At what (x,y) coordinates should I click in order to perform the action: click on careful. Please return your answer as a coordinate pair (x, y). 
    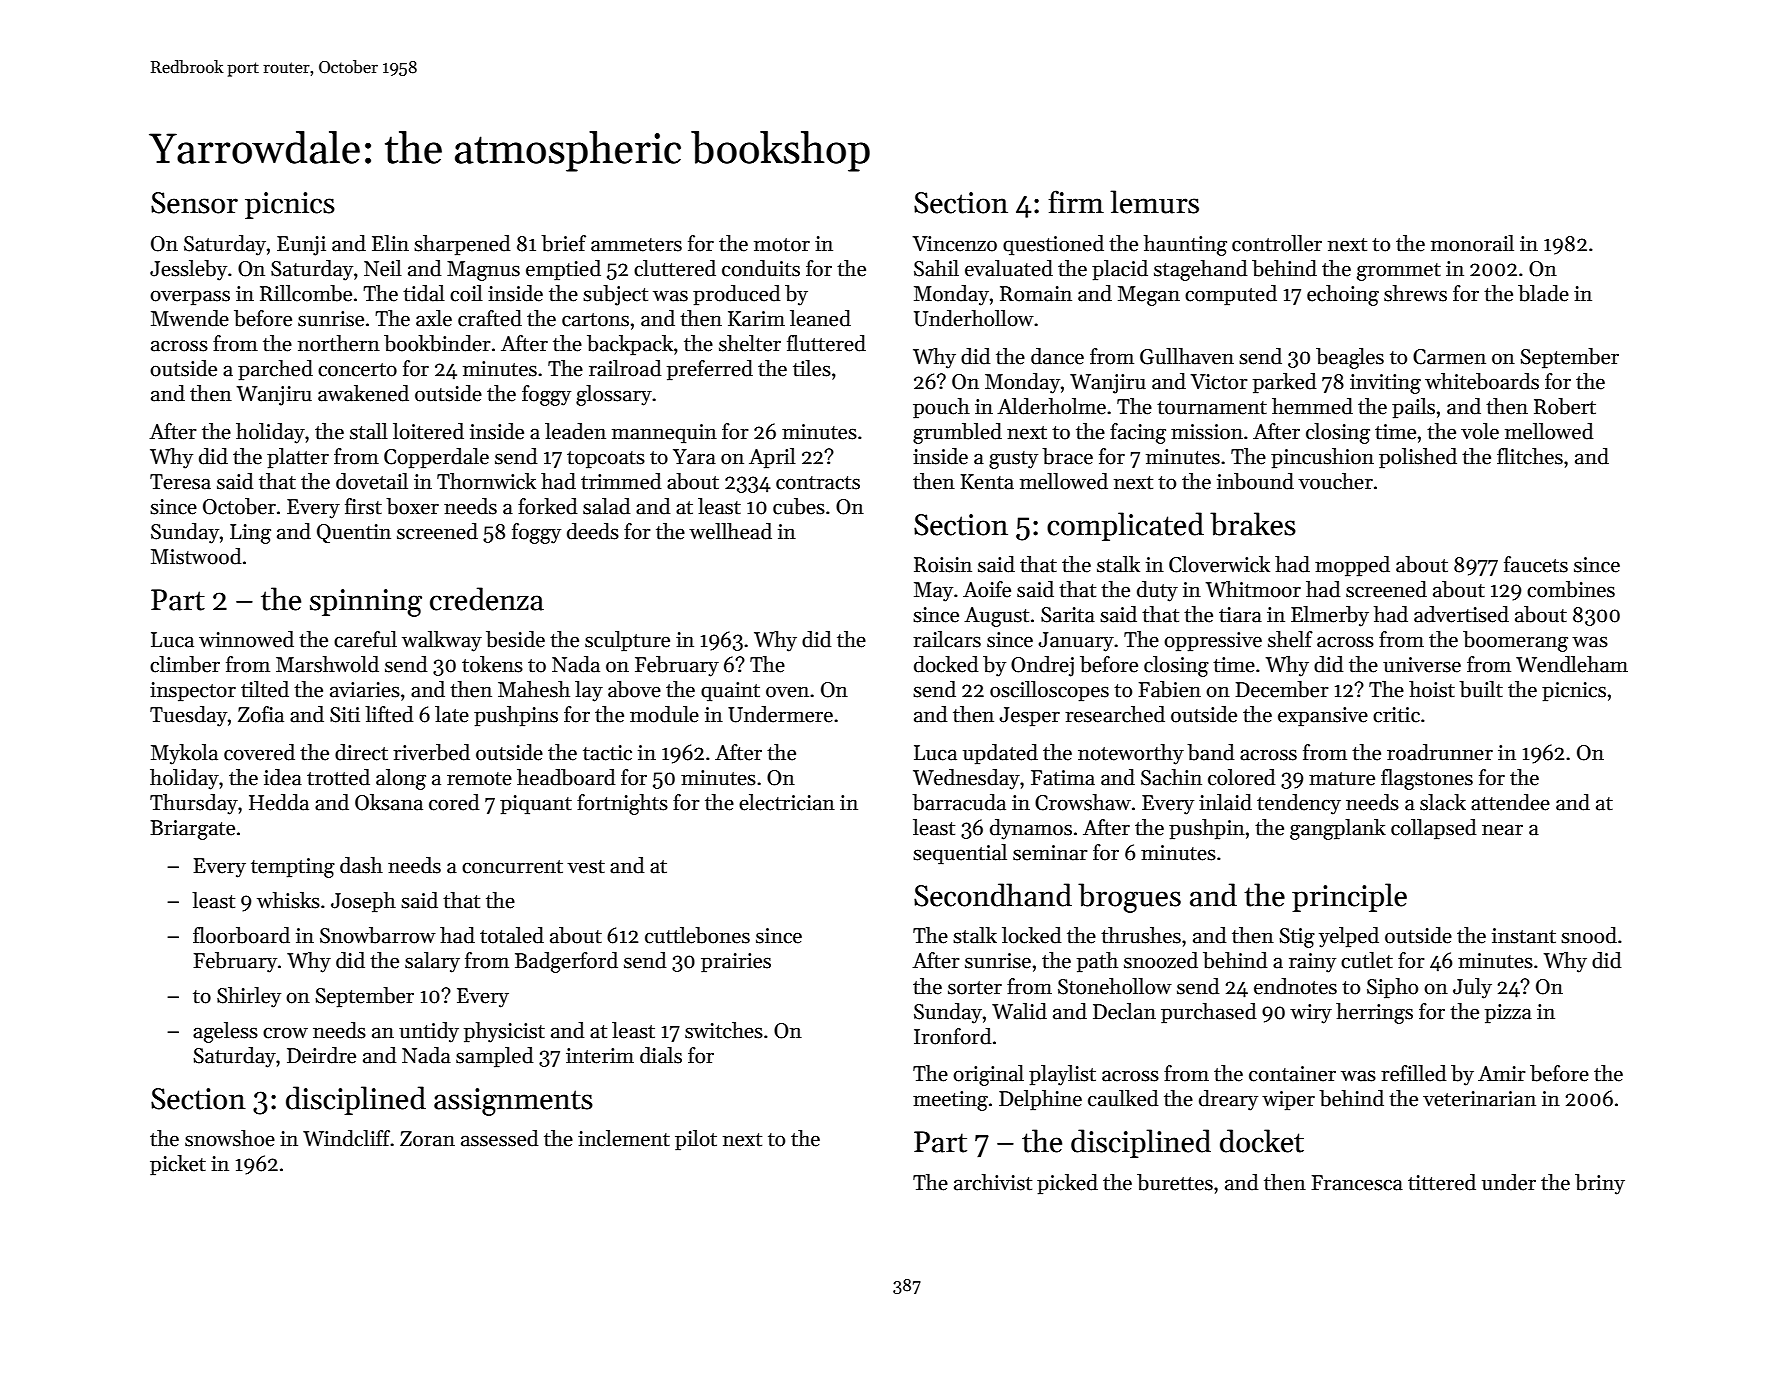
    Looking at the image, I should click on (365, 639).
